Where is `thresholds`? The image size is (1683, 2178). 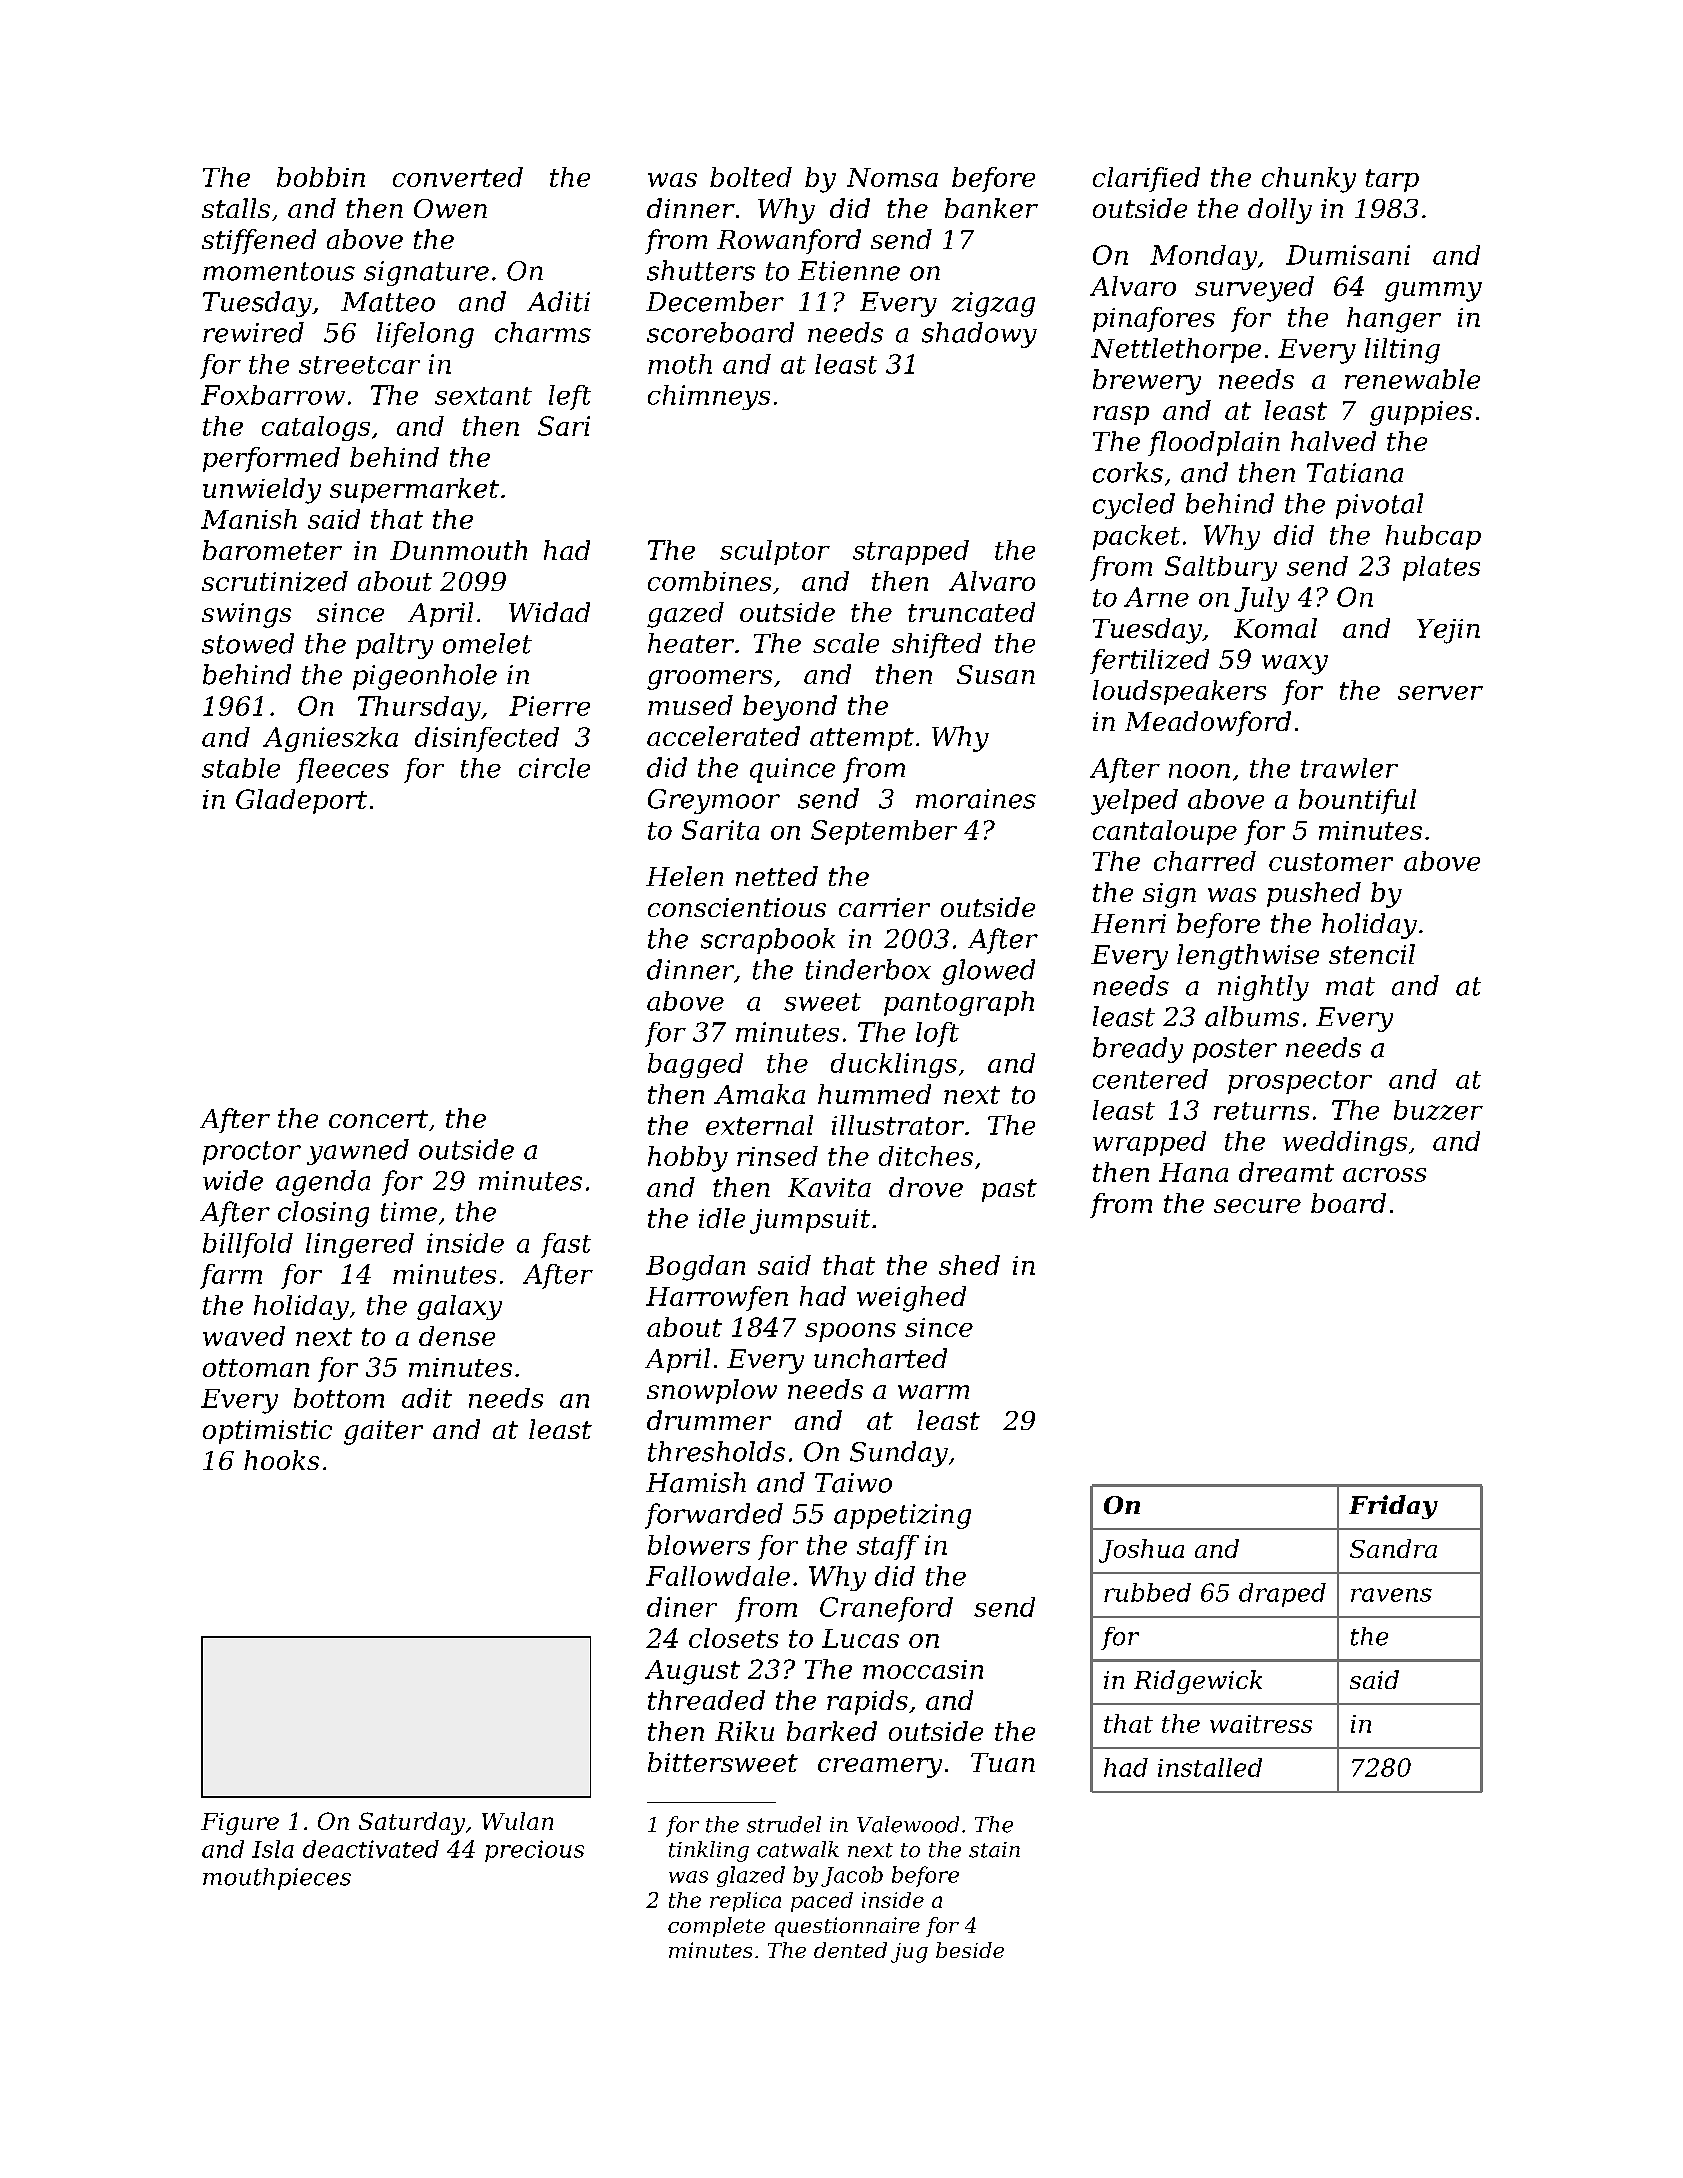
thresholds is located at coordinates (716, 1451).
